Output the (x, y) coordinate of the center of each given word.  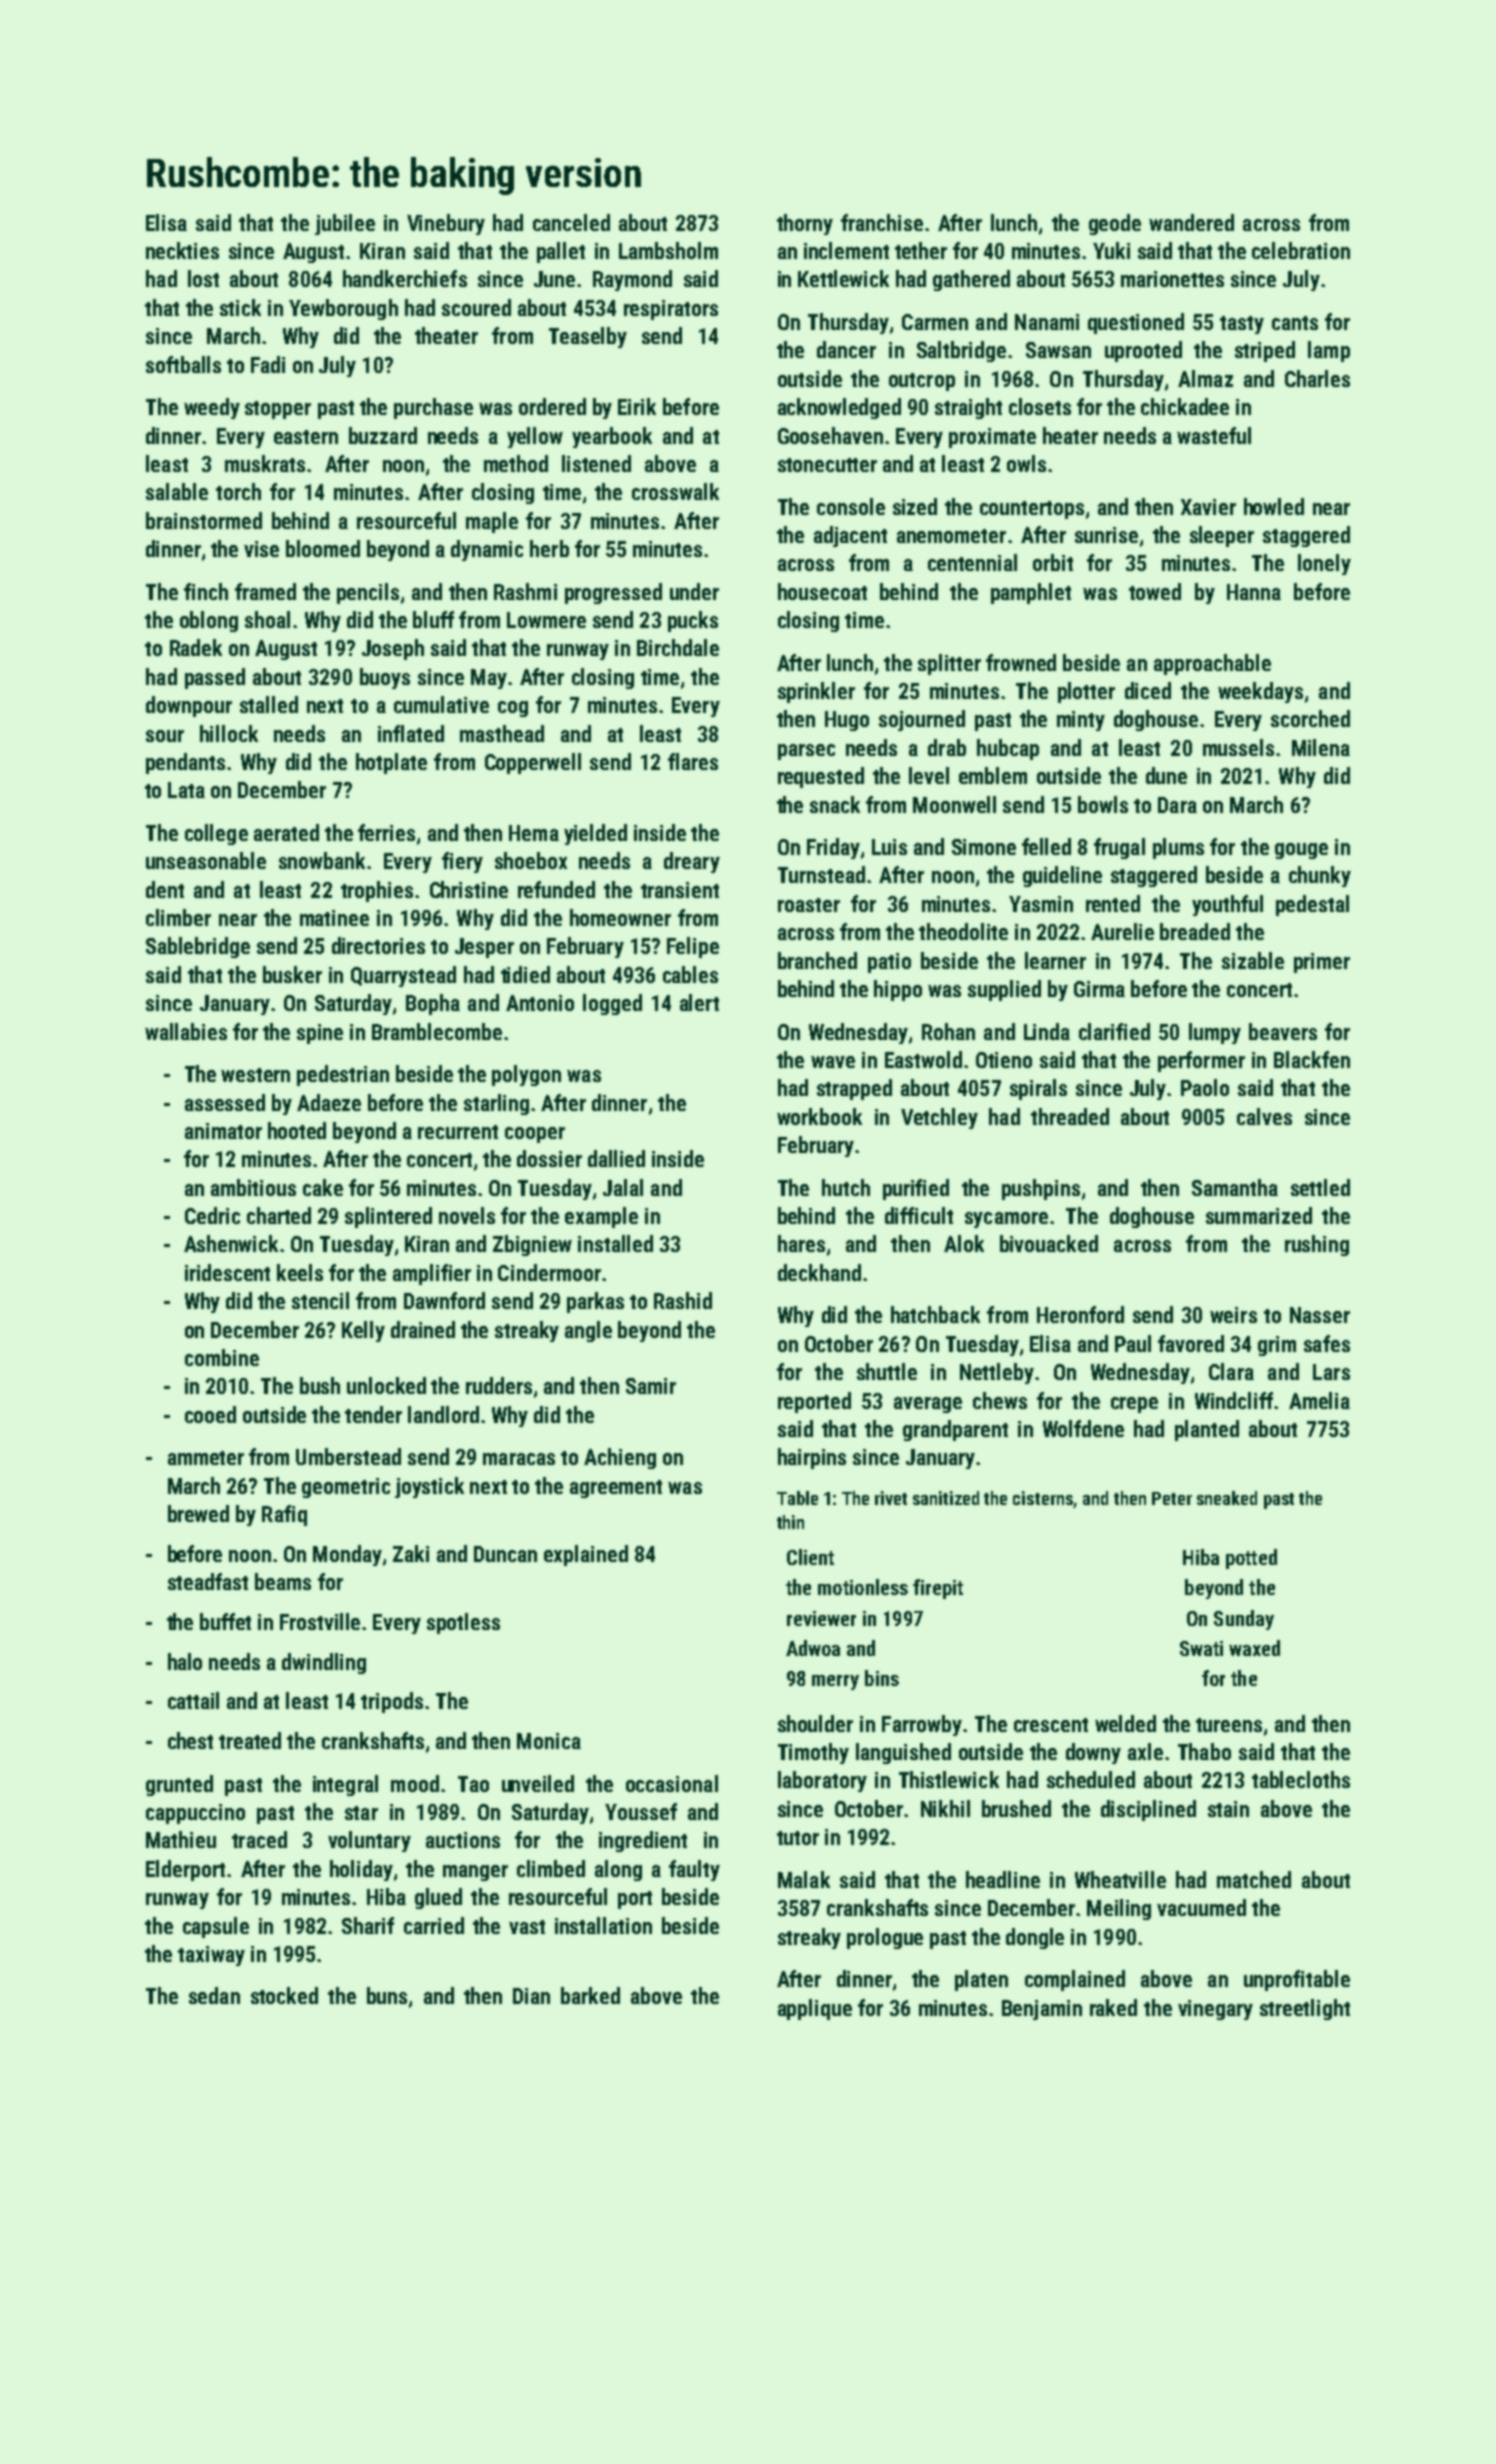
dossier (549, 1158)
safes (1327, 1343)
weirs (1233, 1315)
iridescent (227, 1272)
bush (320, 1385)
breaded (1195, 931)
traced (259, 1839)
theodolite (963, 931)
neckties (182, 250)
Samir (651, 1386)
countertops (1032, 510)
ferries (386, 832)
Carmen (935, 322)
